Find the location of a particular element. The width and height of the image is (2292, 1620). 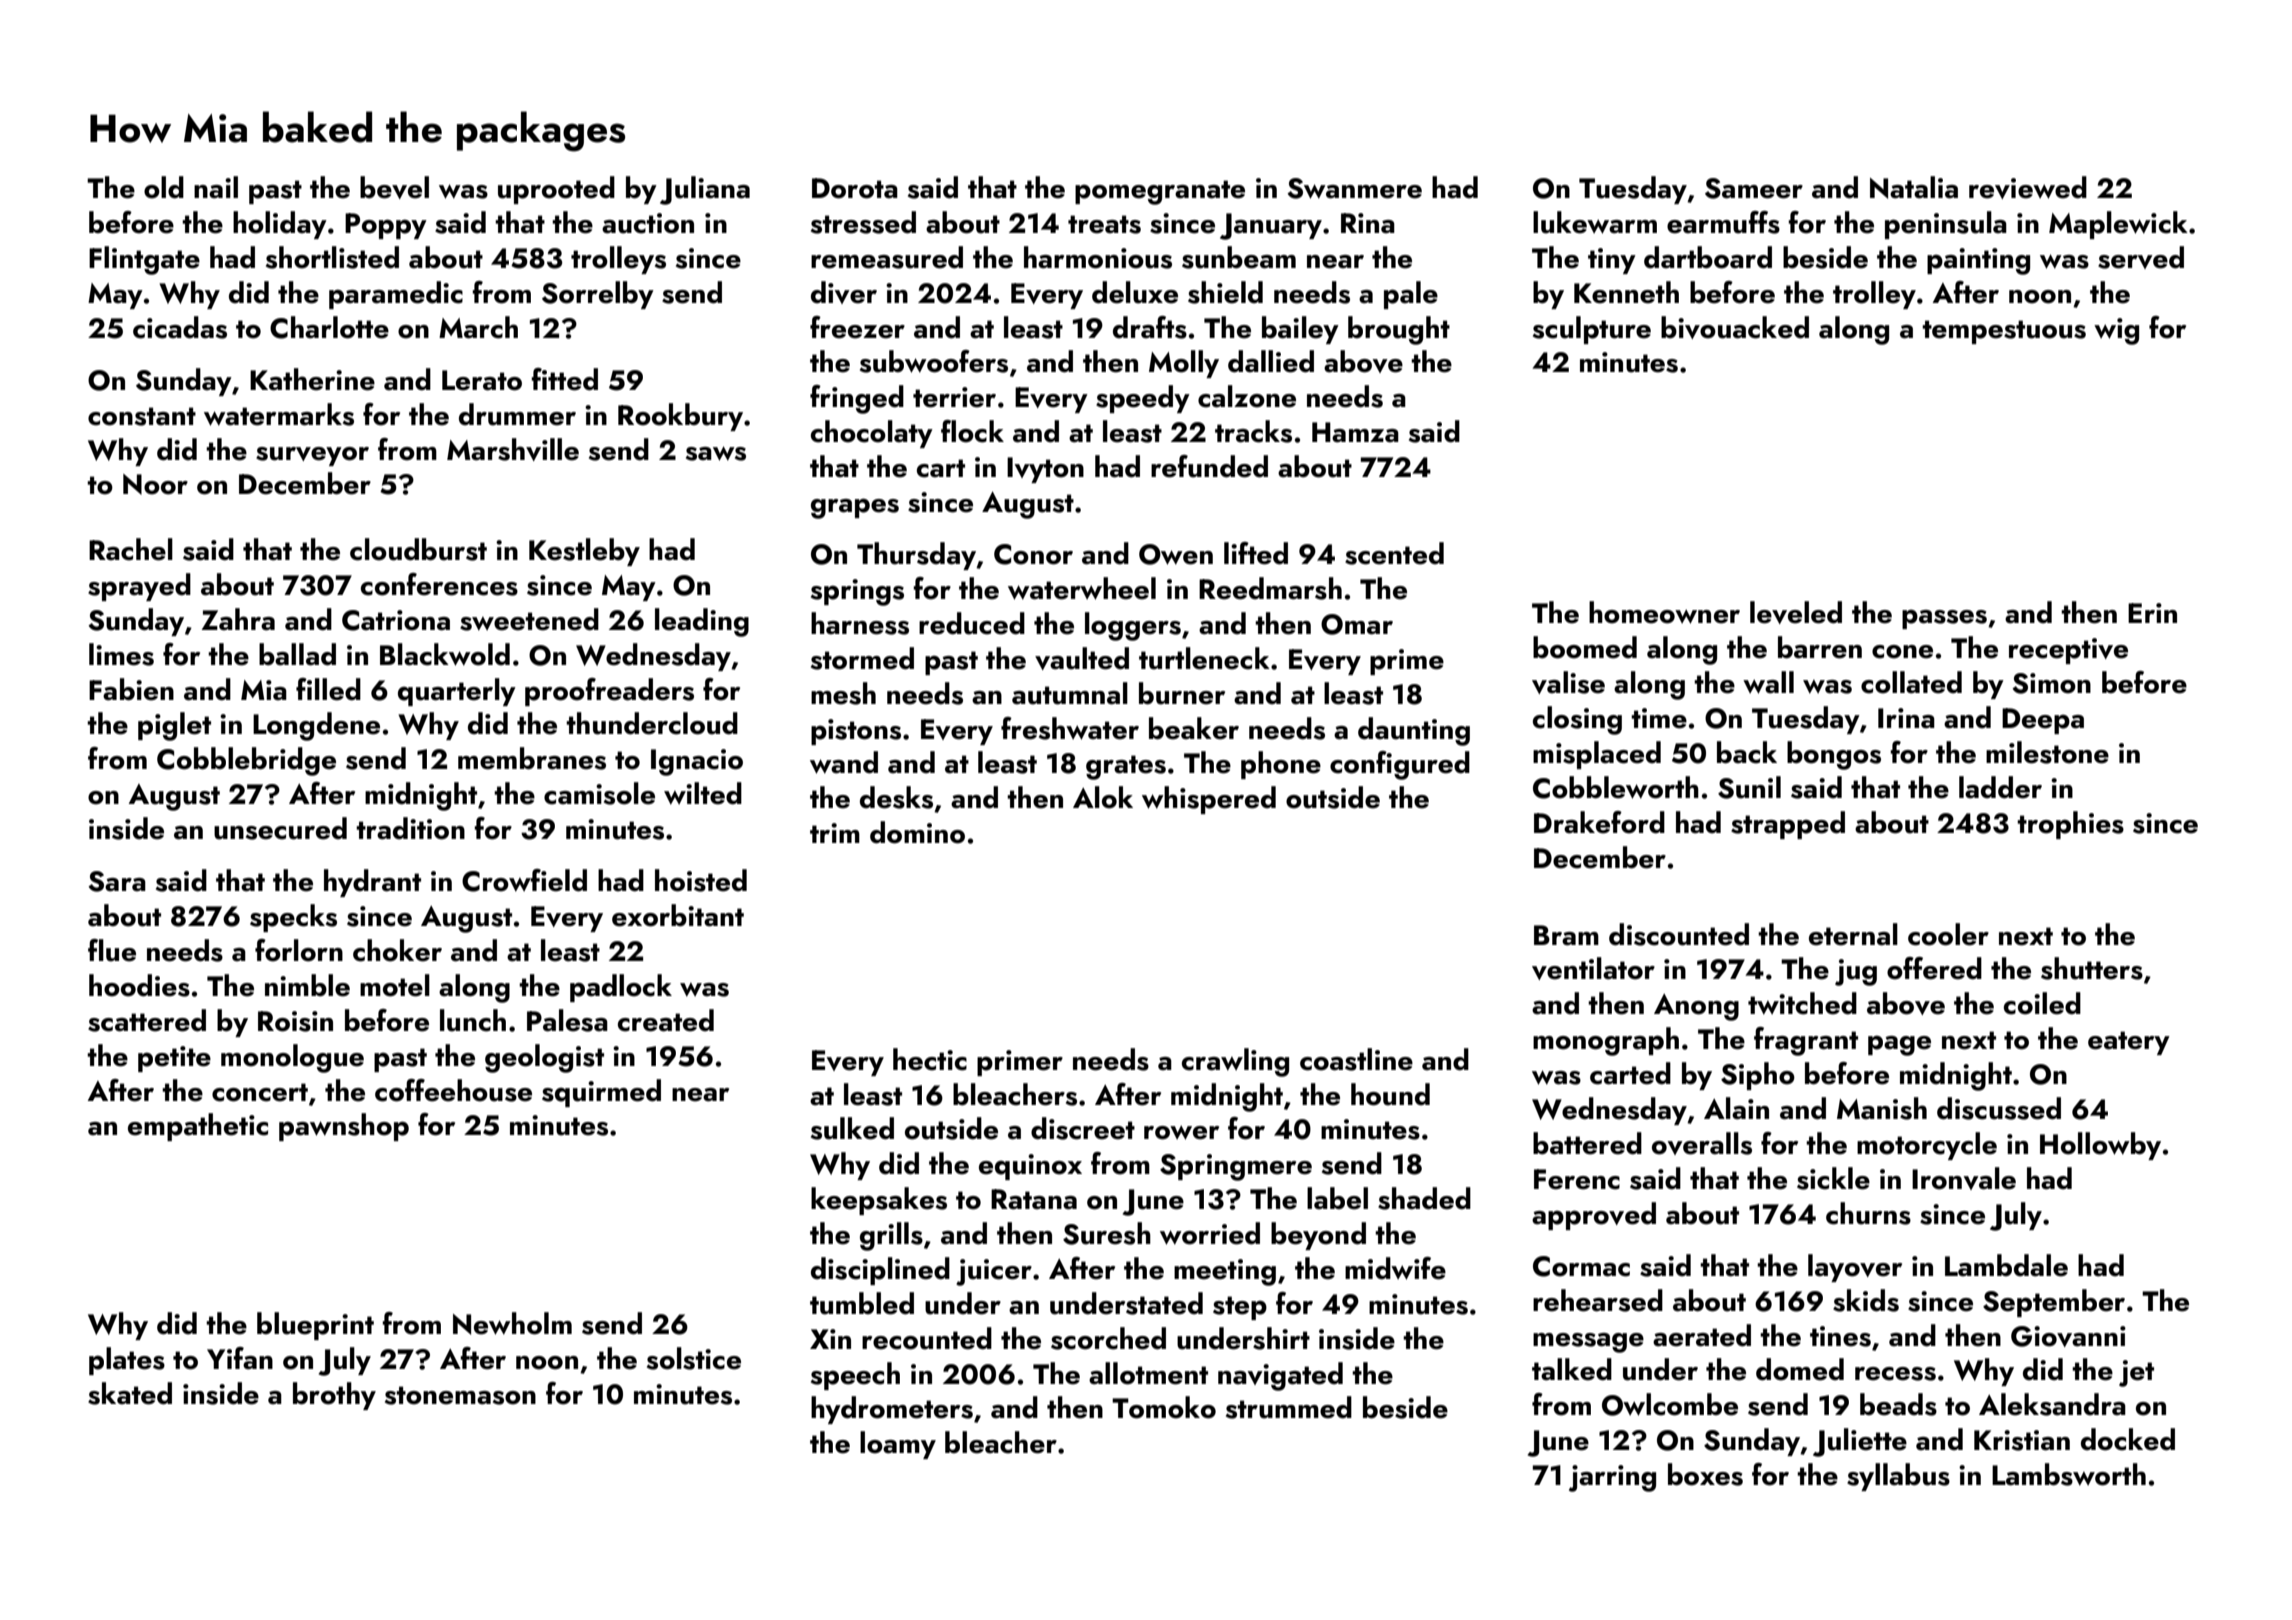

pomegranate is located at coordinates (1160, 192).
